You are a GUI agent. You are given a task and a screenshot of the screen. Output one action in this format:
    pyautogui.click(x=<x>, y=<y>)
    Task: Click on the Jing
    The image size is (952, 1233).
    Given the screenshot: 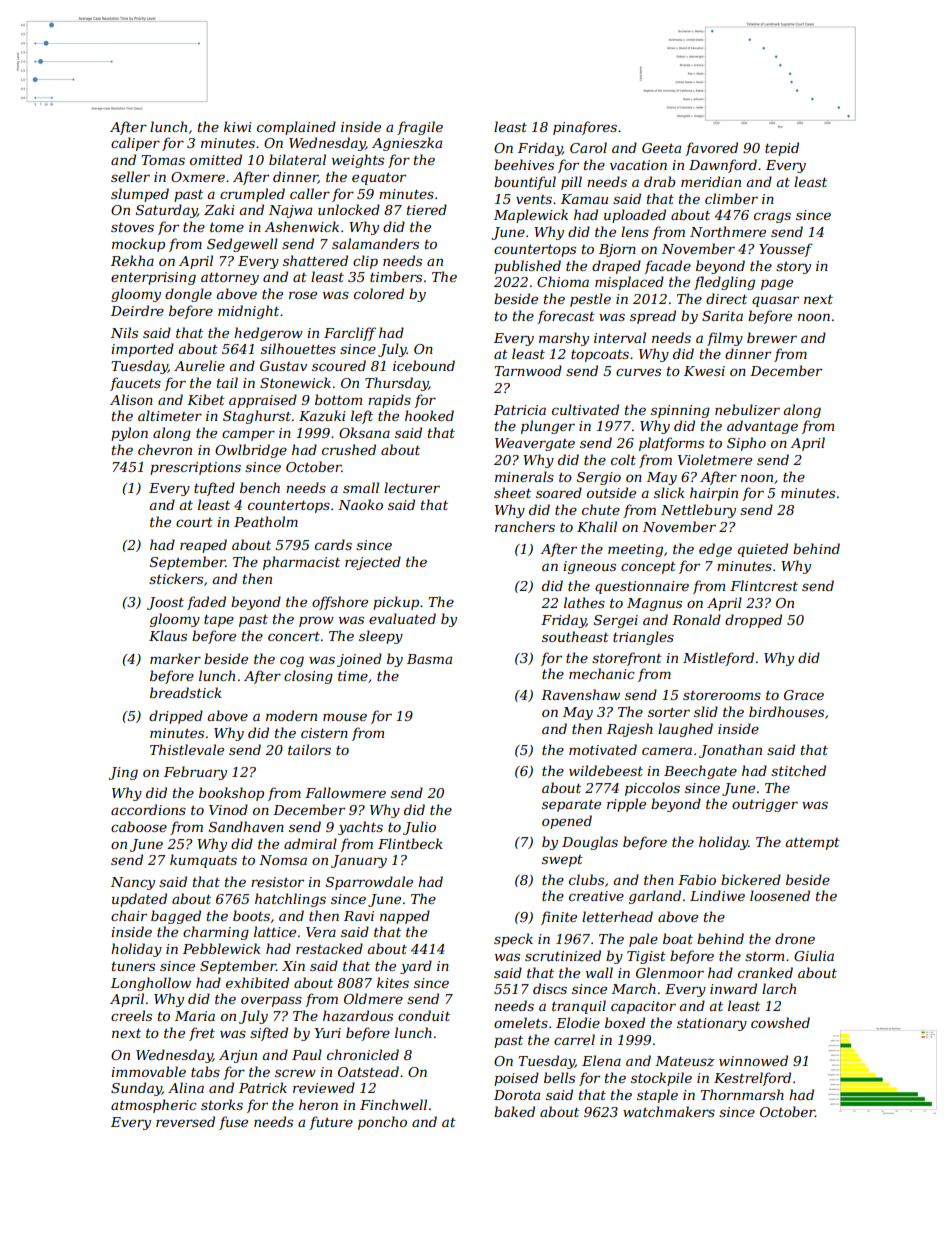 What is the action you would take?
    pyautogui.click(x=123, y=773)
